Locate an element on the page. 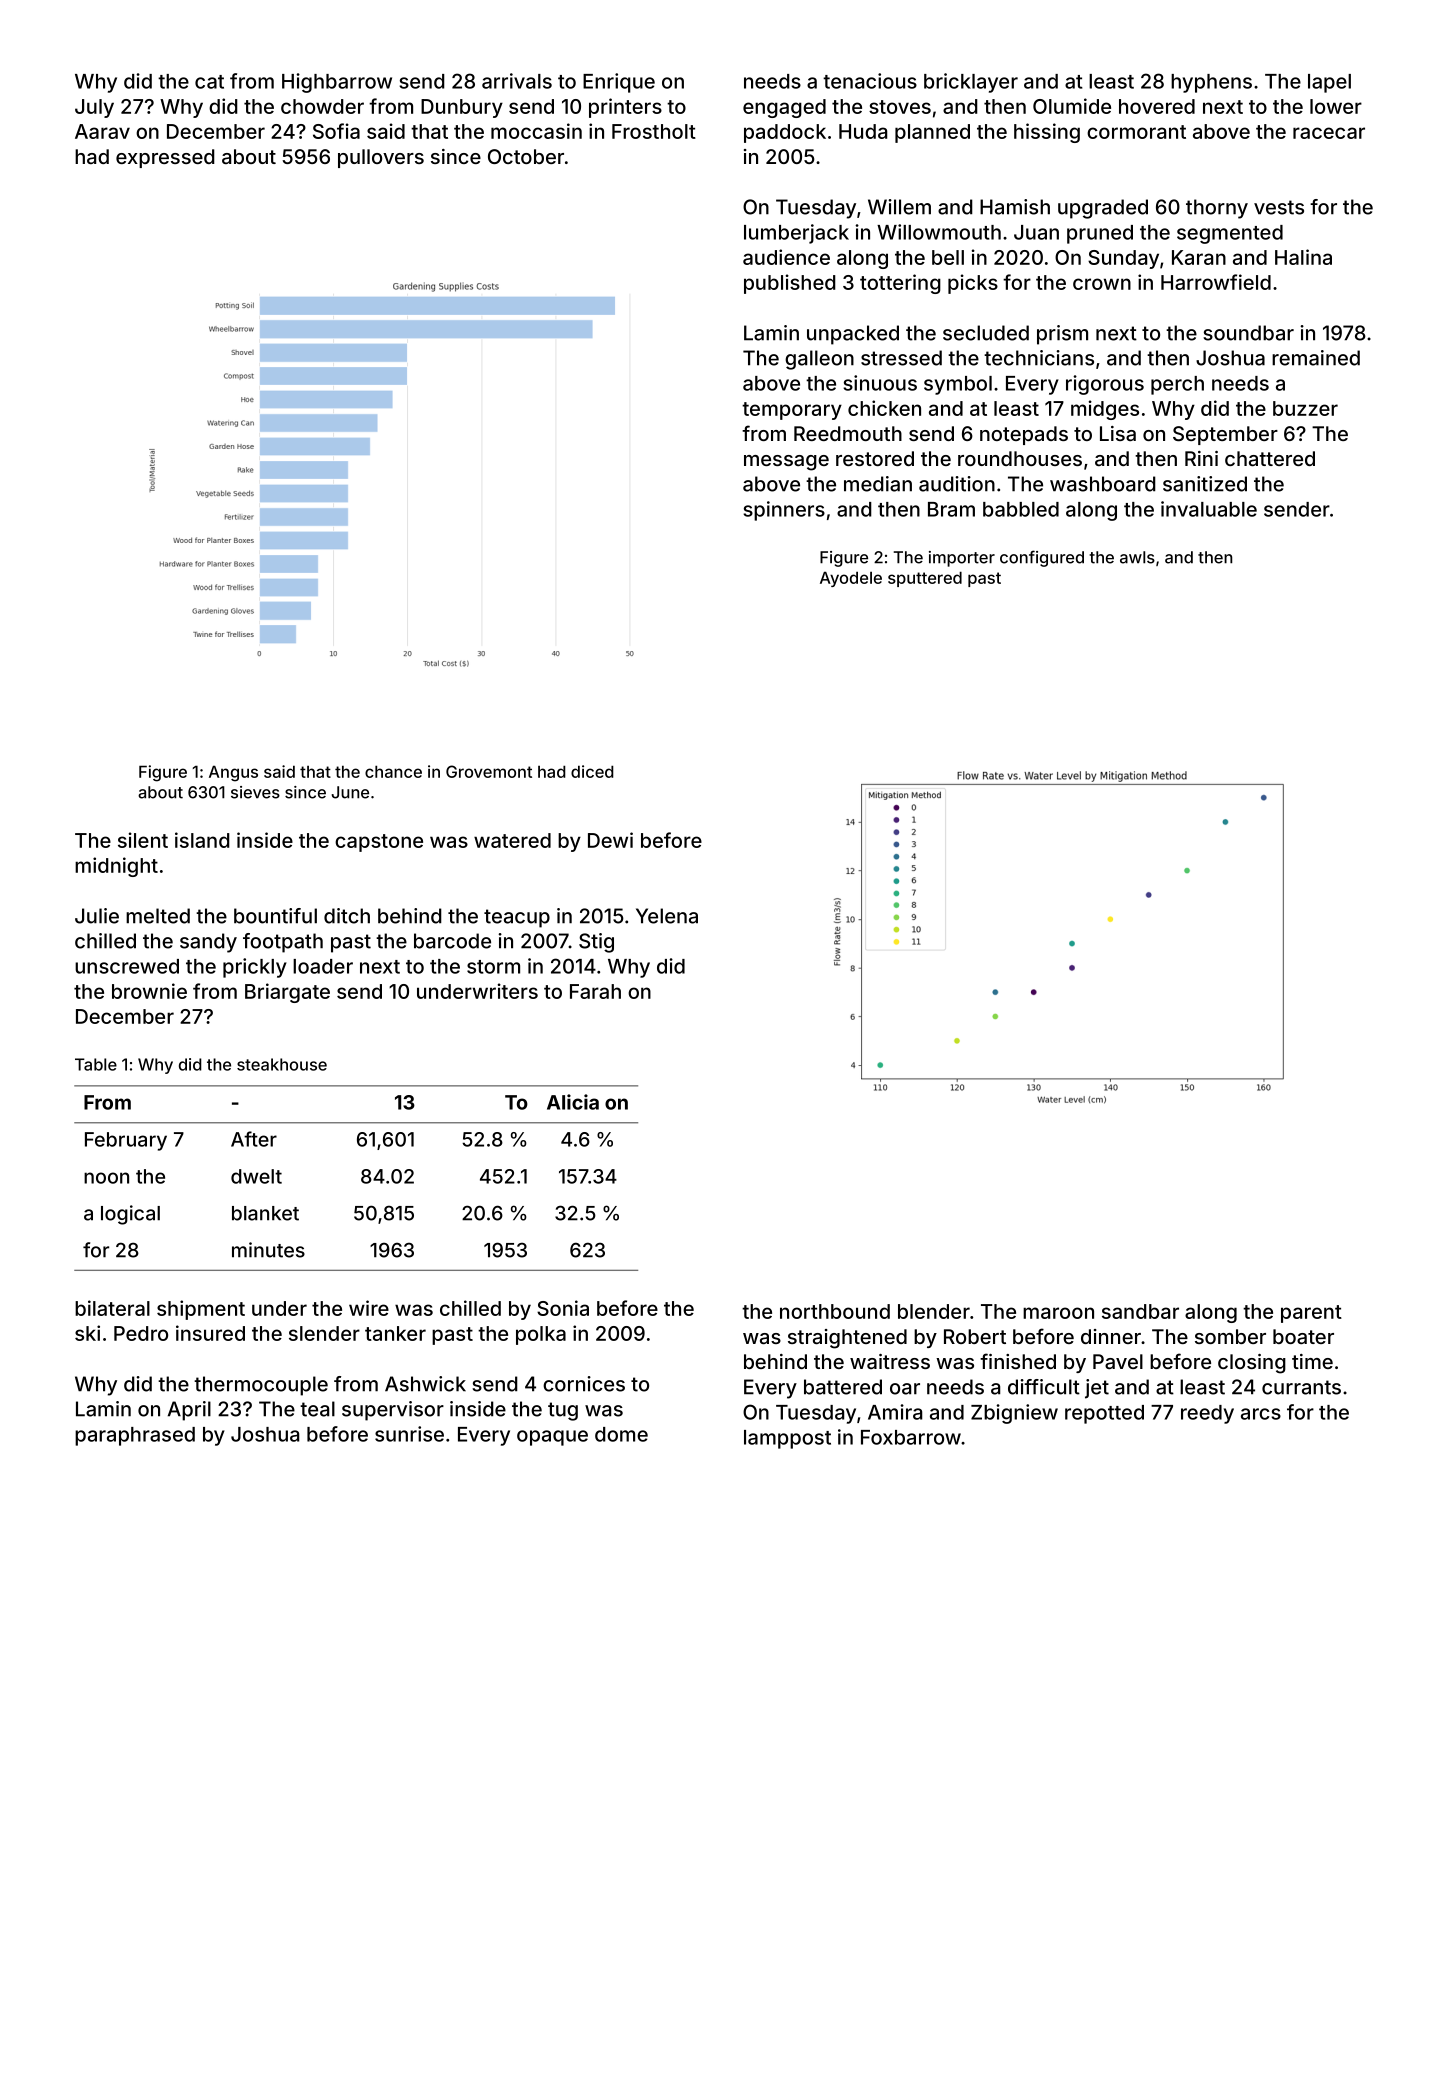 The width and height of the page is (1450, 2100). lapel is located at coordinates (1329, 83).
